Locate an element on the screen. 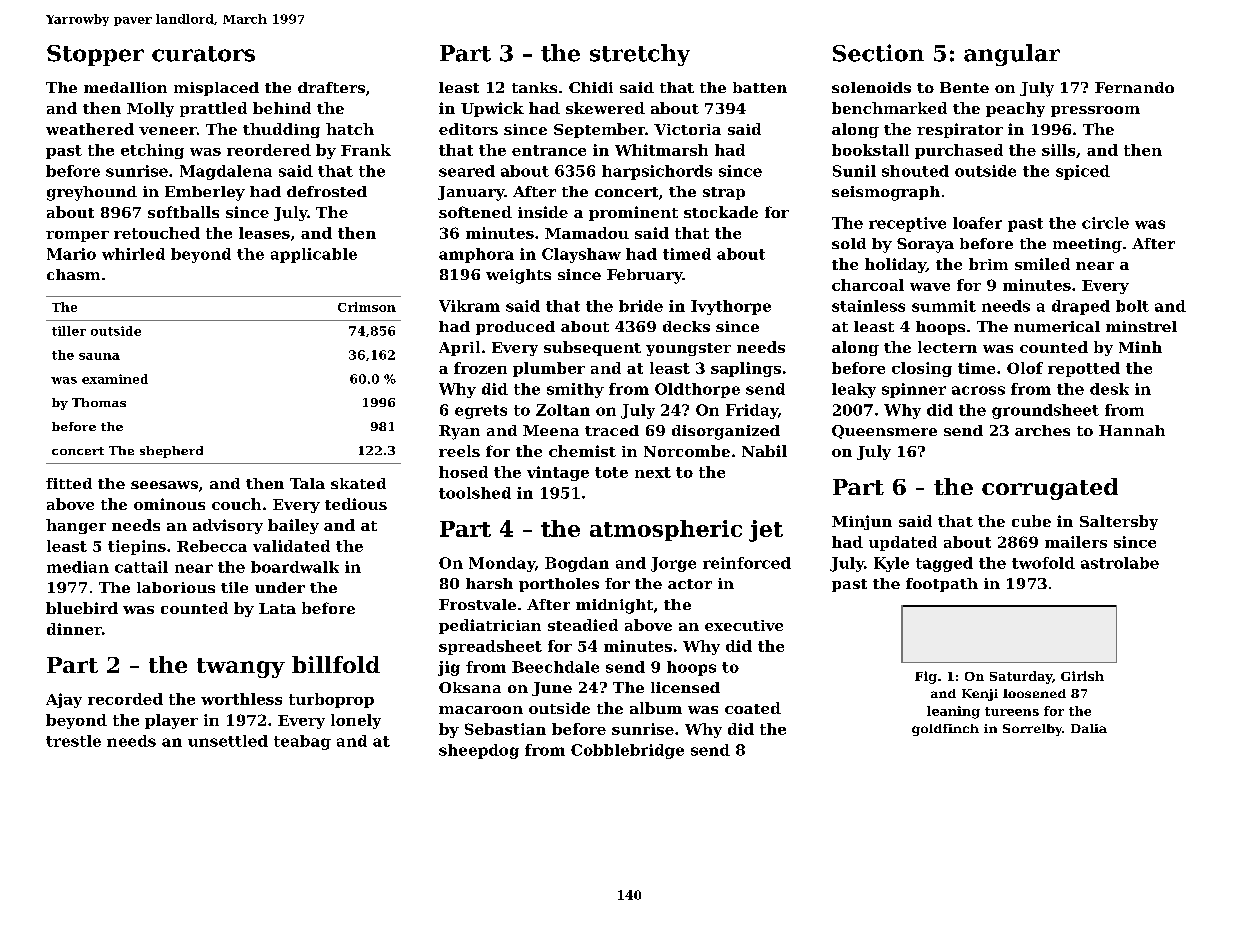 This screenshot has width=1233, height=952. stretchy is located at coordinates (640, 55).
